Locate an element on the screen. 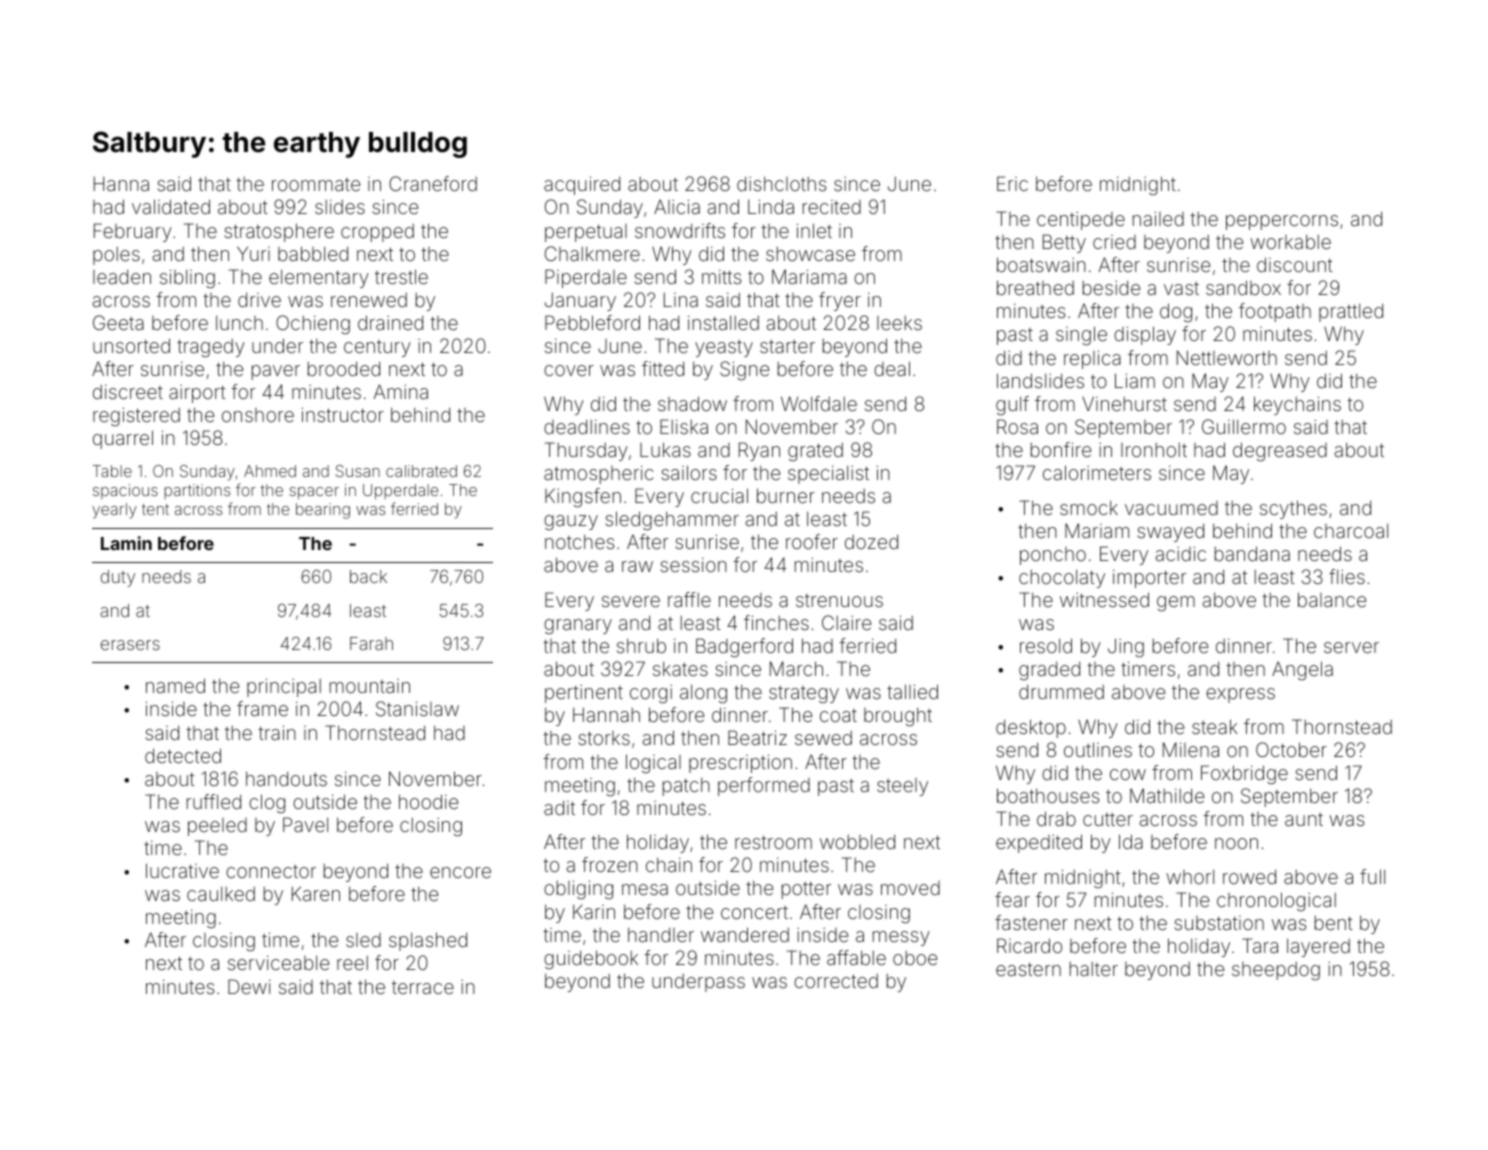  steak is located at coordinates (1215, 726).
